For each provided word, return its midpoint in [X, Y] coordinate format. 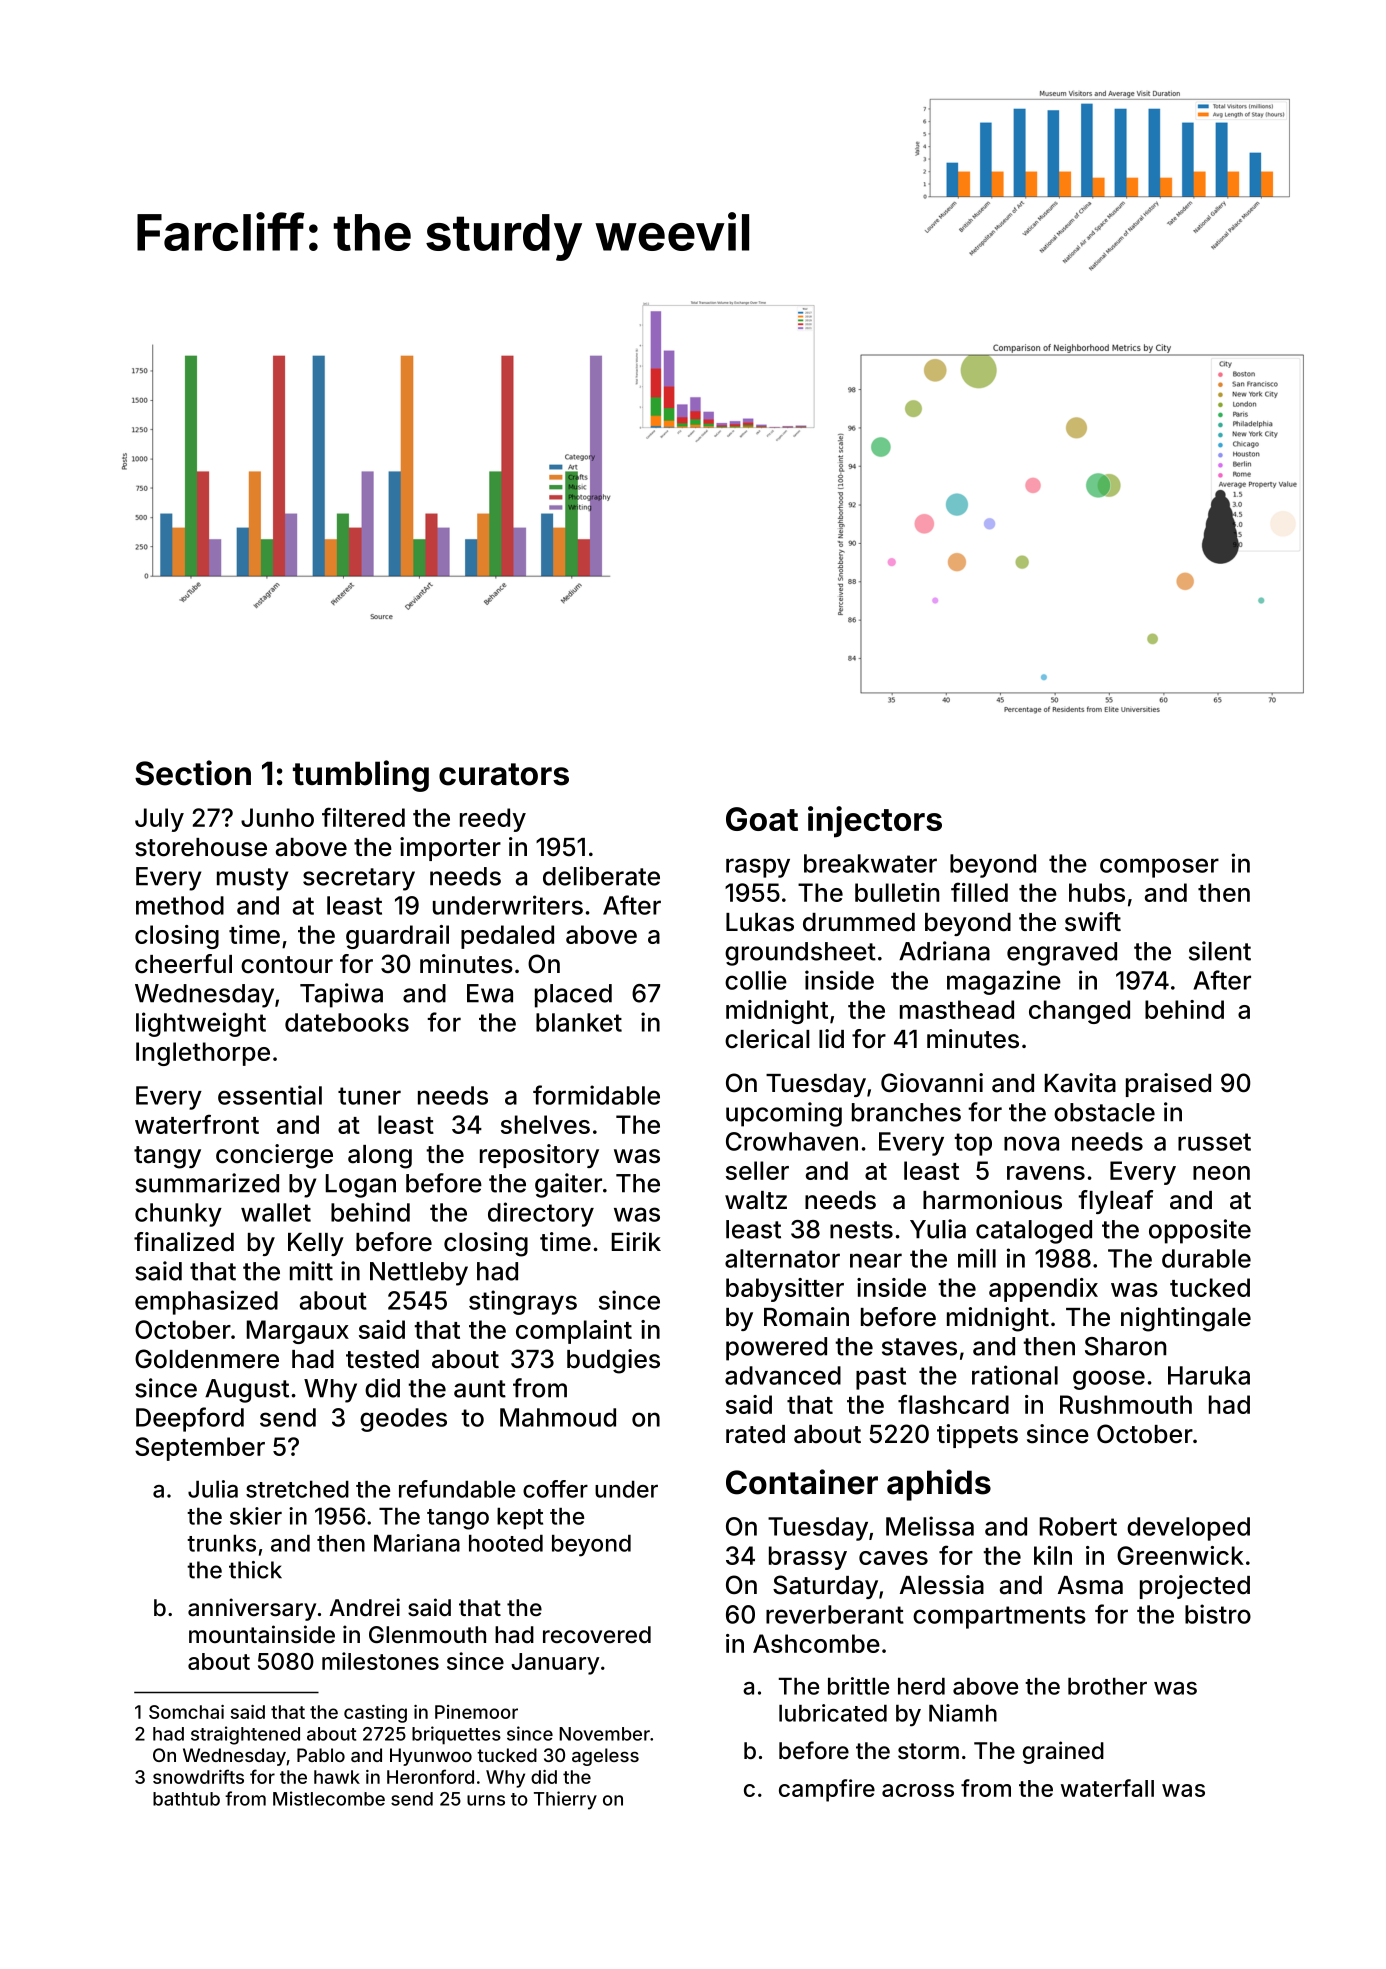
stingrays [523, 1302]
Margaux [298, 1332]
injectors [875, 822]
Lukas [760, 922]
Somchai [186, 1712]
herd [921, 1686]
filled [979, 892]
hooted [506, 1543]
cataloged [1034, 1232]
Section [193, 773]
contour [287, 965]
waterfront [197, 1124]
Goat [762, 819]
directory [541, 1214]
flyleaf [1115, 1202]
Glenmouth [427, 1635]
